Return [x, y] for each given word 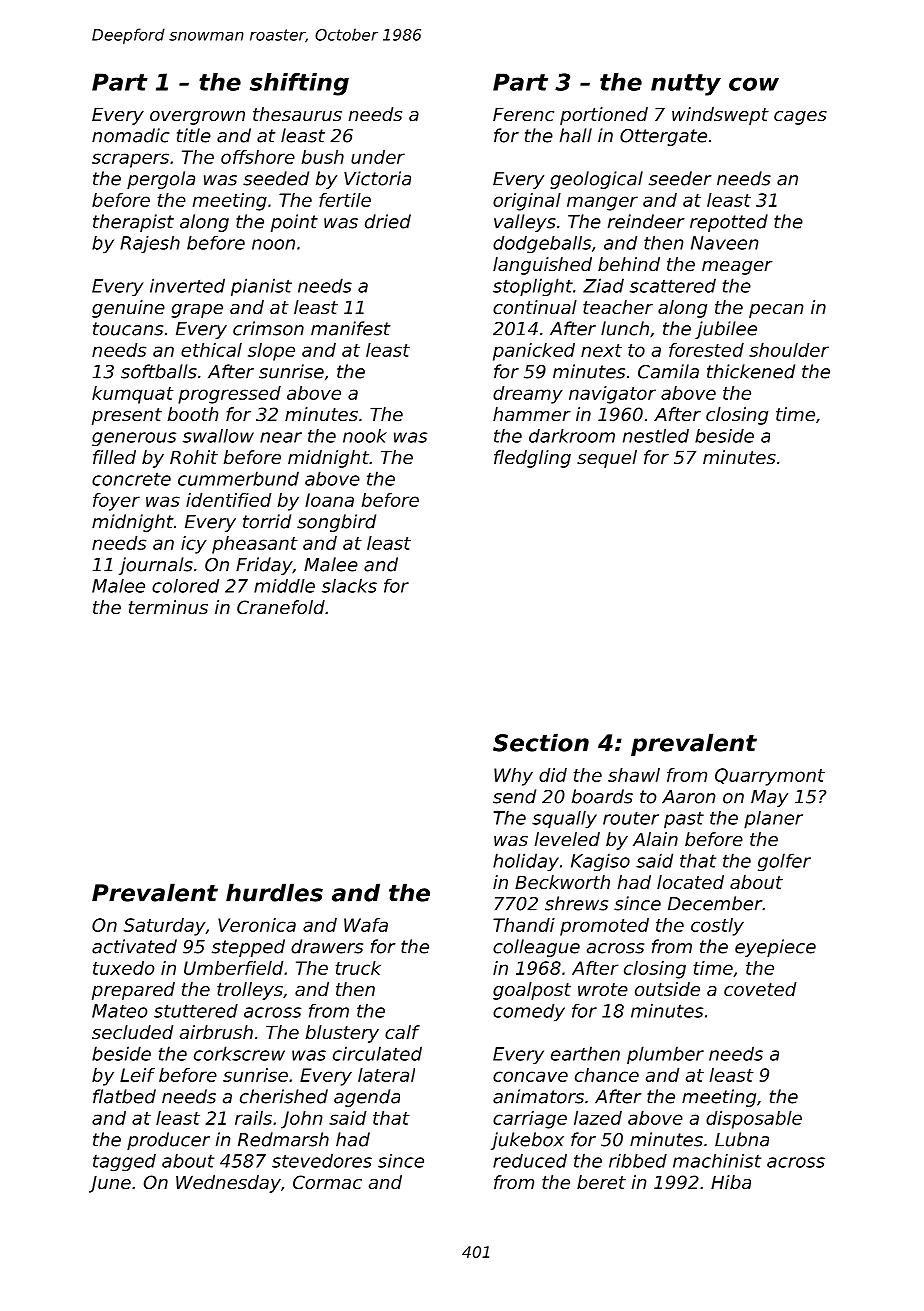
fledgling [532, 459]
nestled [656, 436]
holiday [526, 862]
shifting [299, 84]
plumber [665, 1055]
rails [253, 1118]
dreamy [528, 395]
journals [156, 566]
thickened [751, 371]
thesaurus [297, 114]
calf [402, 1032]
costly [717, 927]
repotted [729, 223]
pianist [261, 287]
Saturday [164, 927]
